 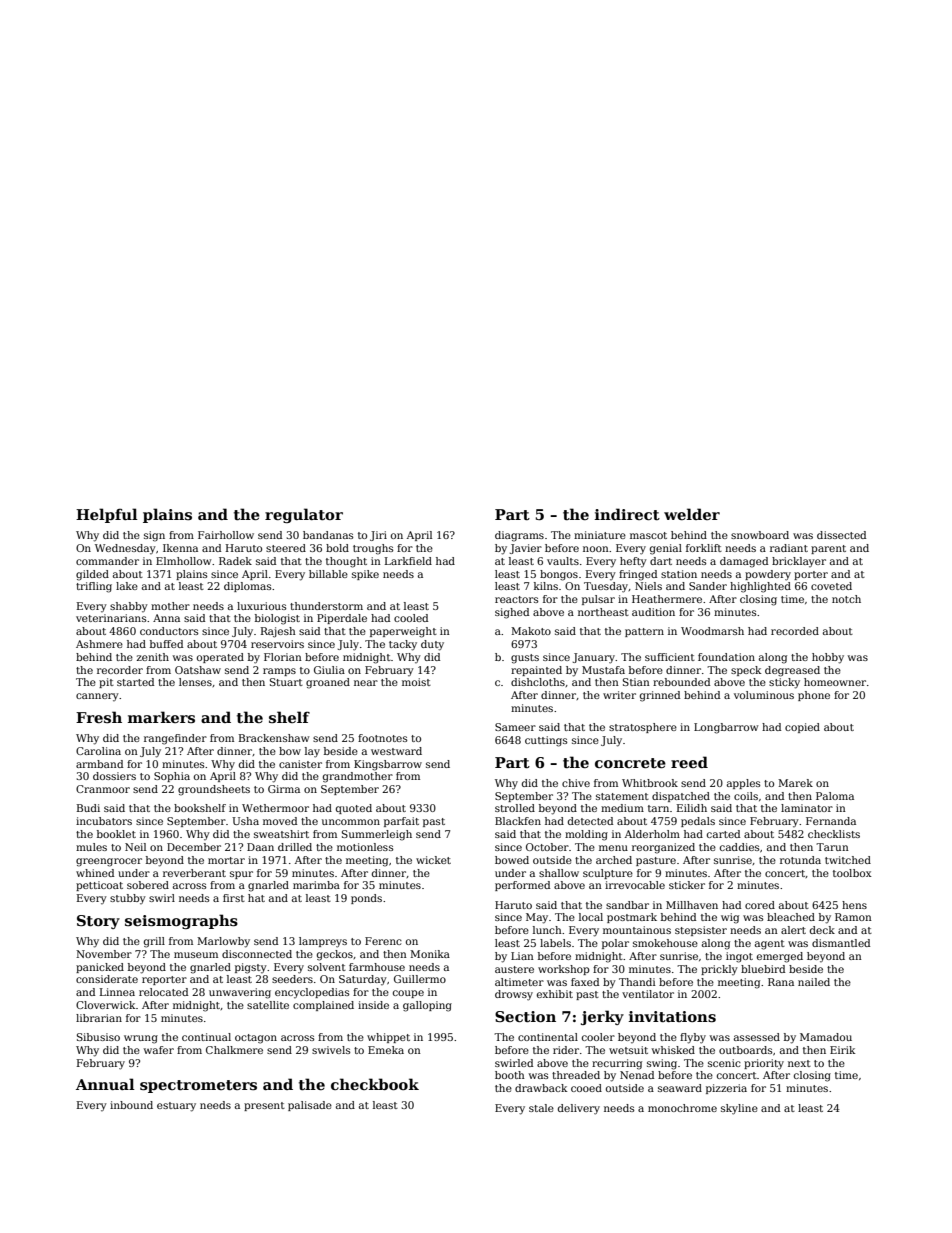 I want to click on spectrometers, so click(x=198, y=1086).
